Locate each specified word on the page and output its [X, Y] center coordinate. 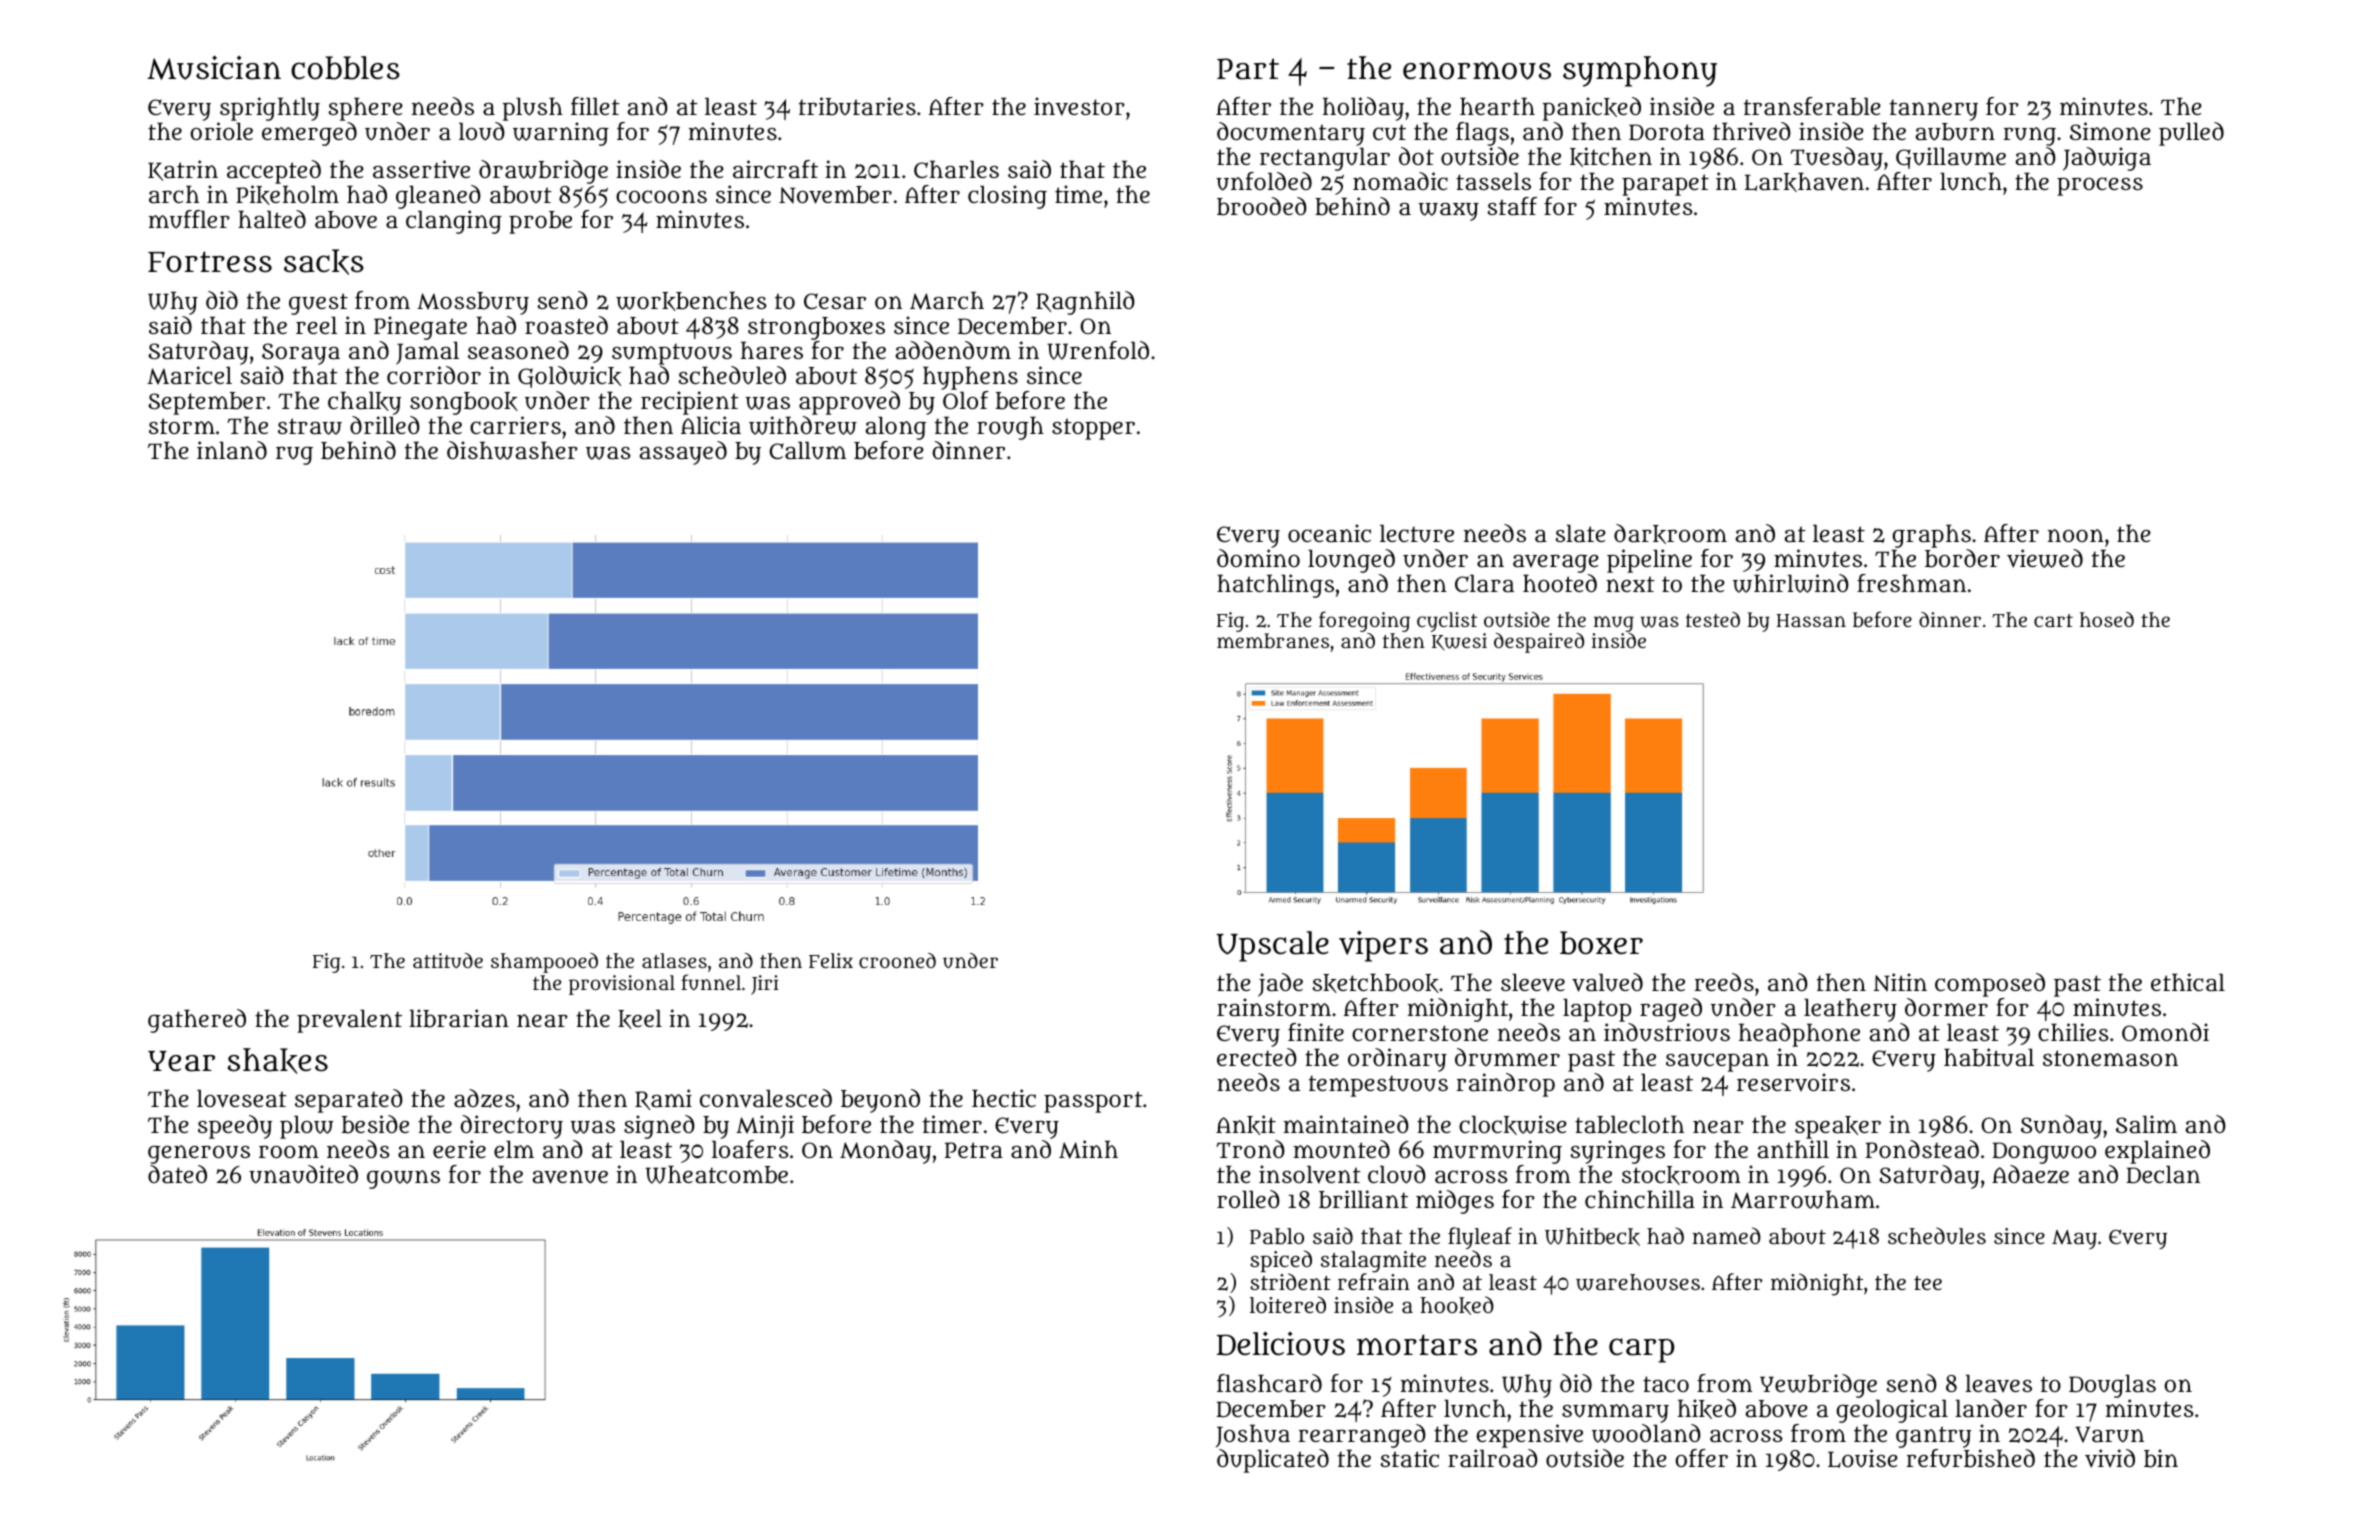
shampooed [544, 963]
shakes [278, 1061]
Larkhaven [1804, 182]
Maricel [189, 375]
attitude [448, 960]
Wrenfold [1098, 350]
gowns [403, 1179]
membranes [1273, 640]
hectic [1004, 1098]
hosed [2107, 619]
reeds [1724, 982]
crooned [897, 960]
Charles [956, 169]
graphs [1932, 536]
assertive [421, 169]
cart [2053, 620]
